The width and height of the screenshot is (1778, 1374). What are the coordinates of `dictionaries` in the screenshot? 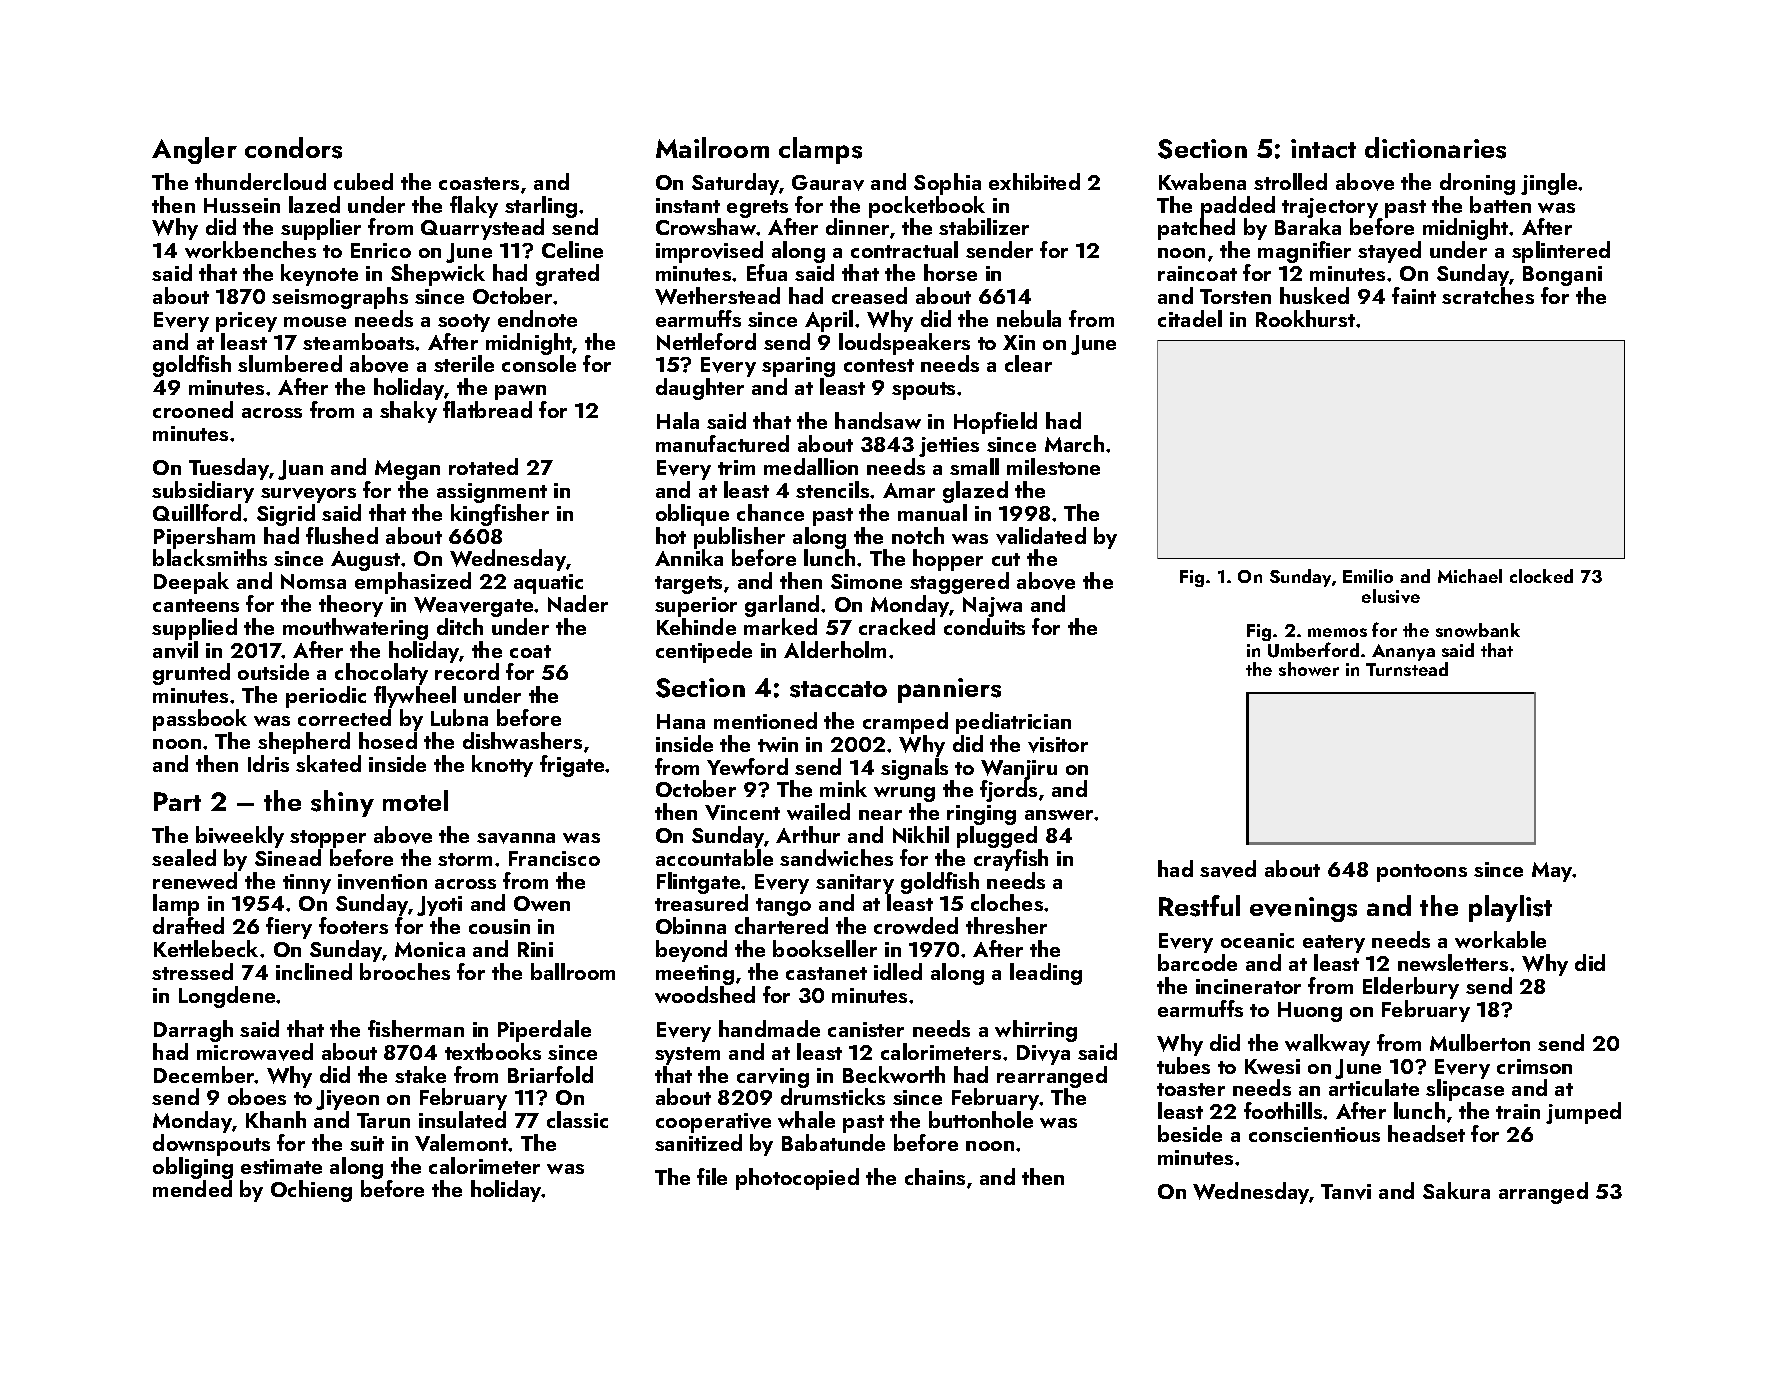 It's located at (1435, 148).
